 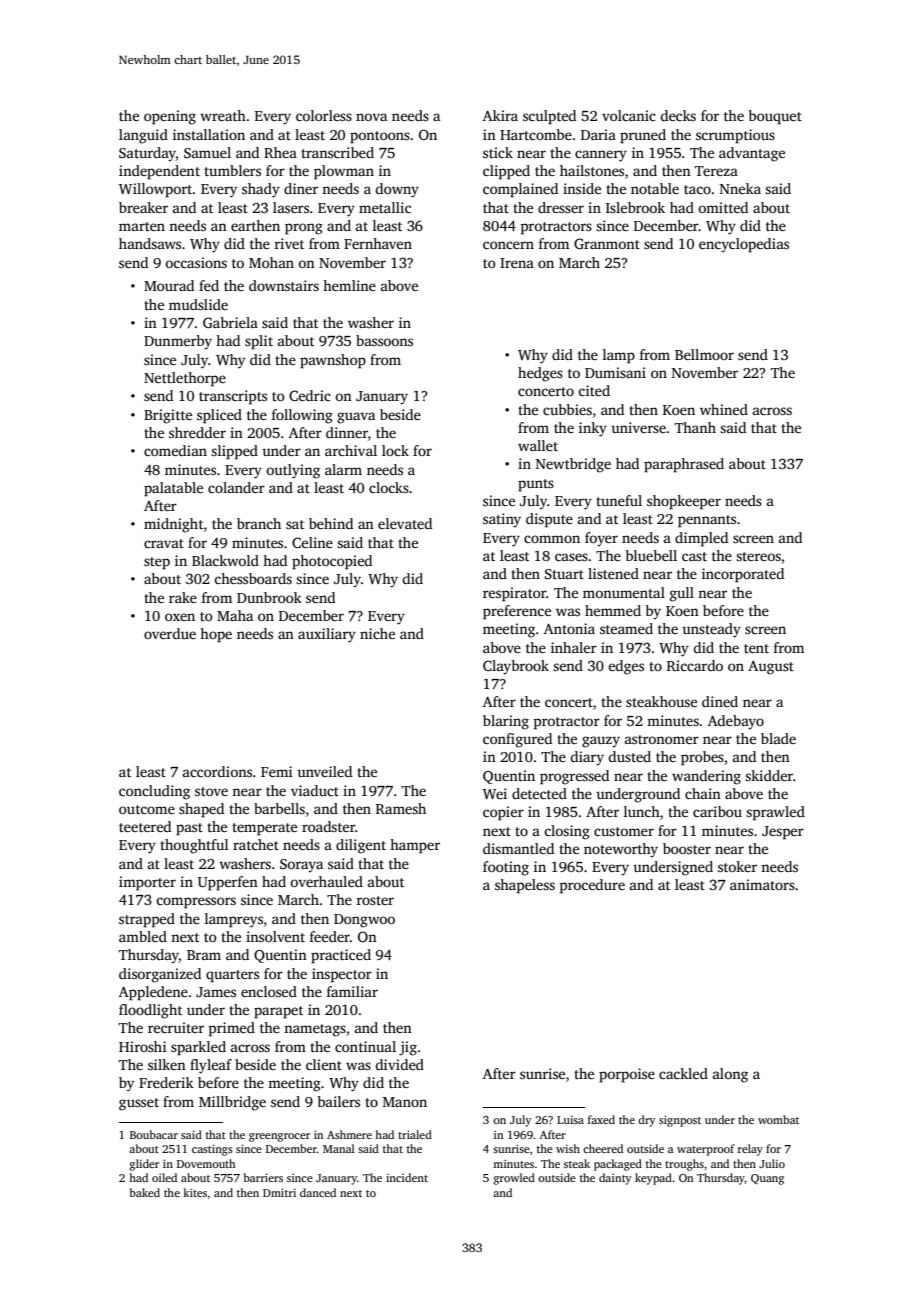 What do you see at coordinates (401, 808) in the screenshot?
I see `Ramesh` at bounding box center [401, 808].
